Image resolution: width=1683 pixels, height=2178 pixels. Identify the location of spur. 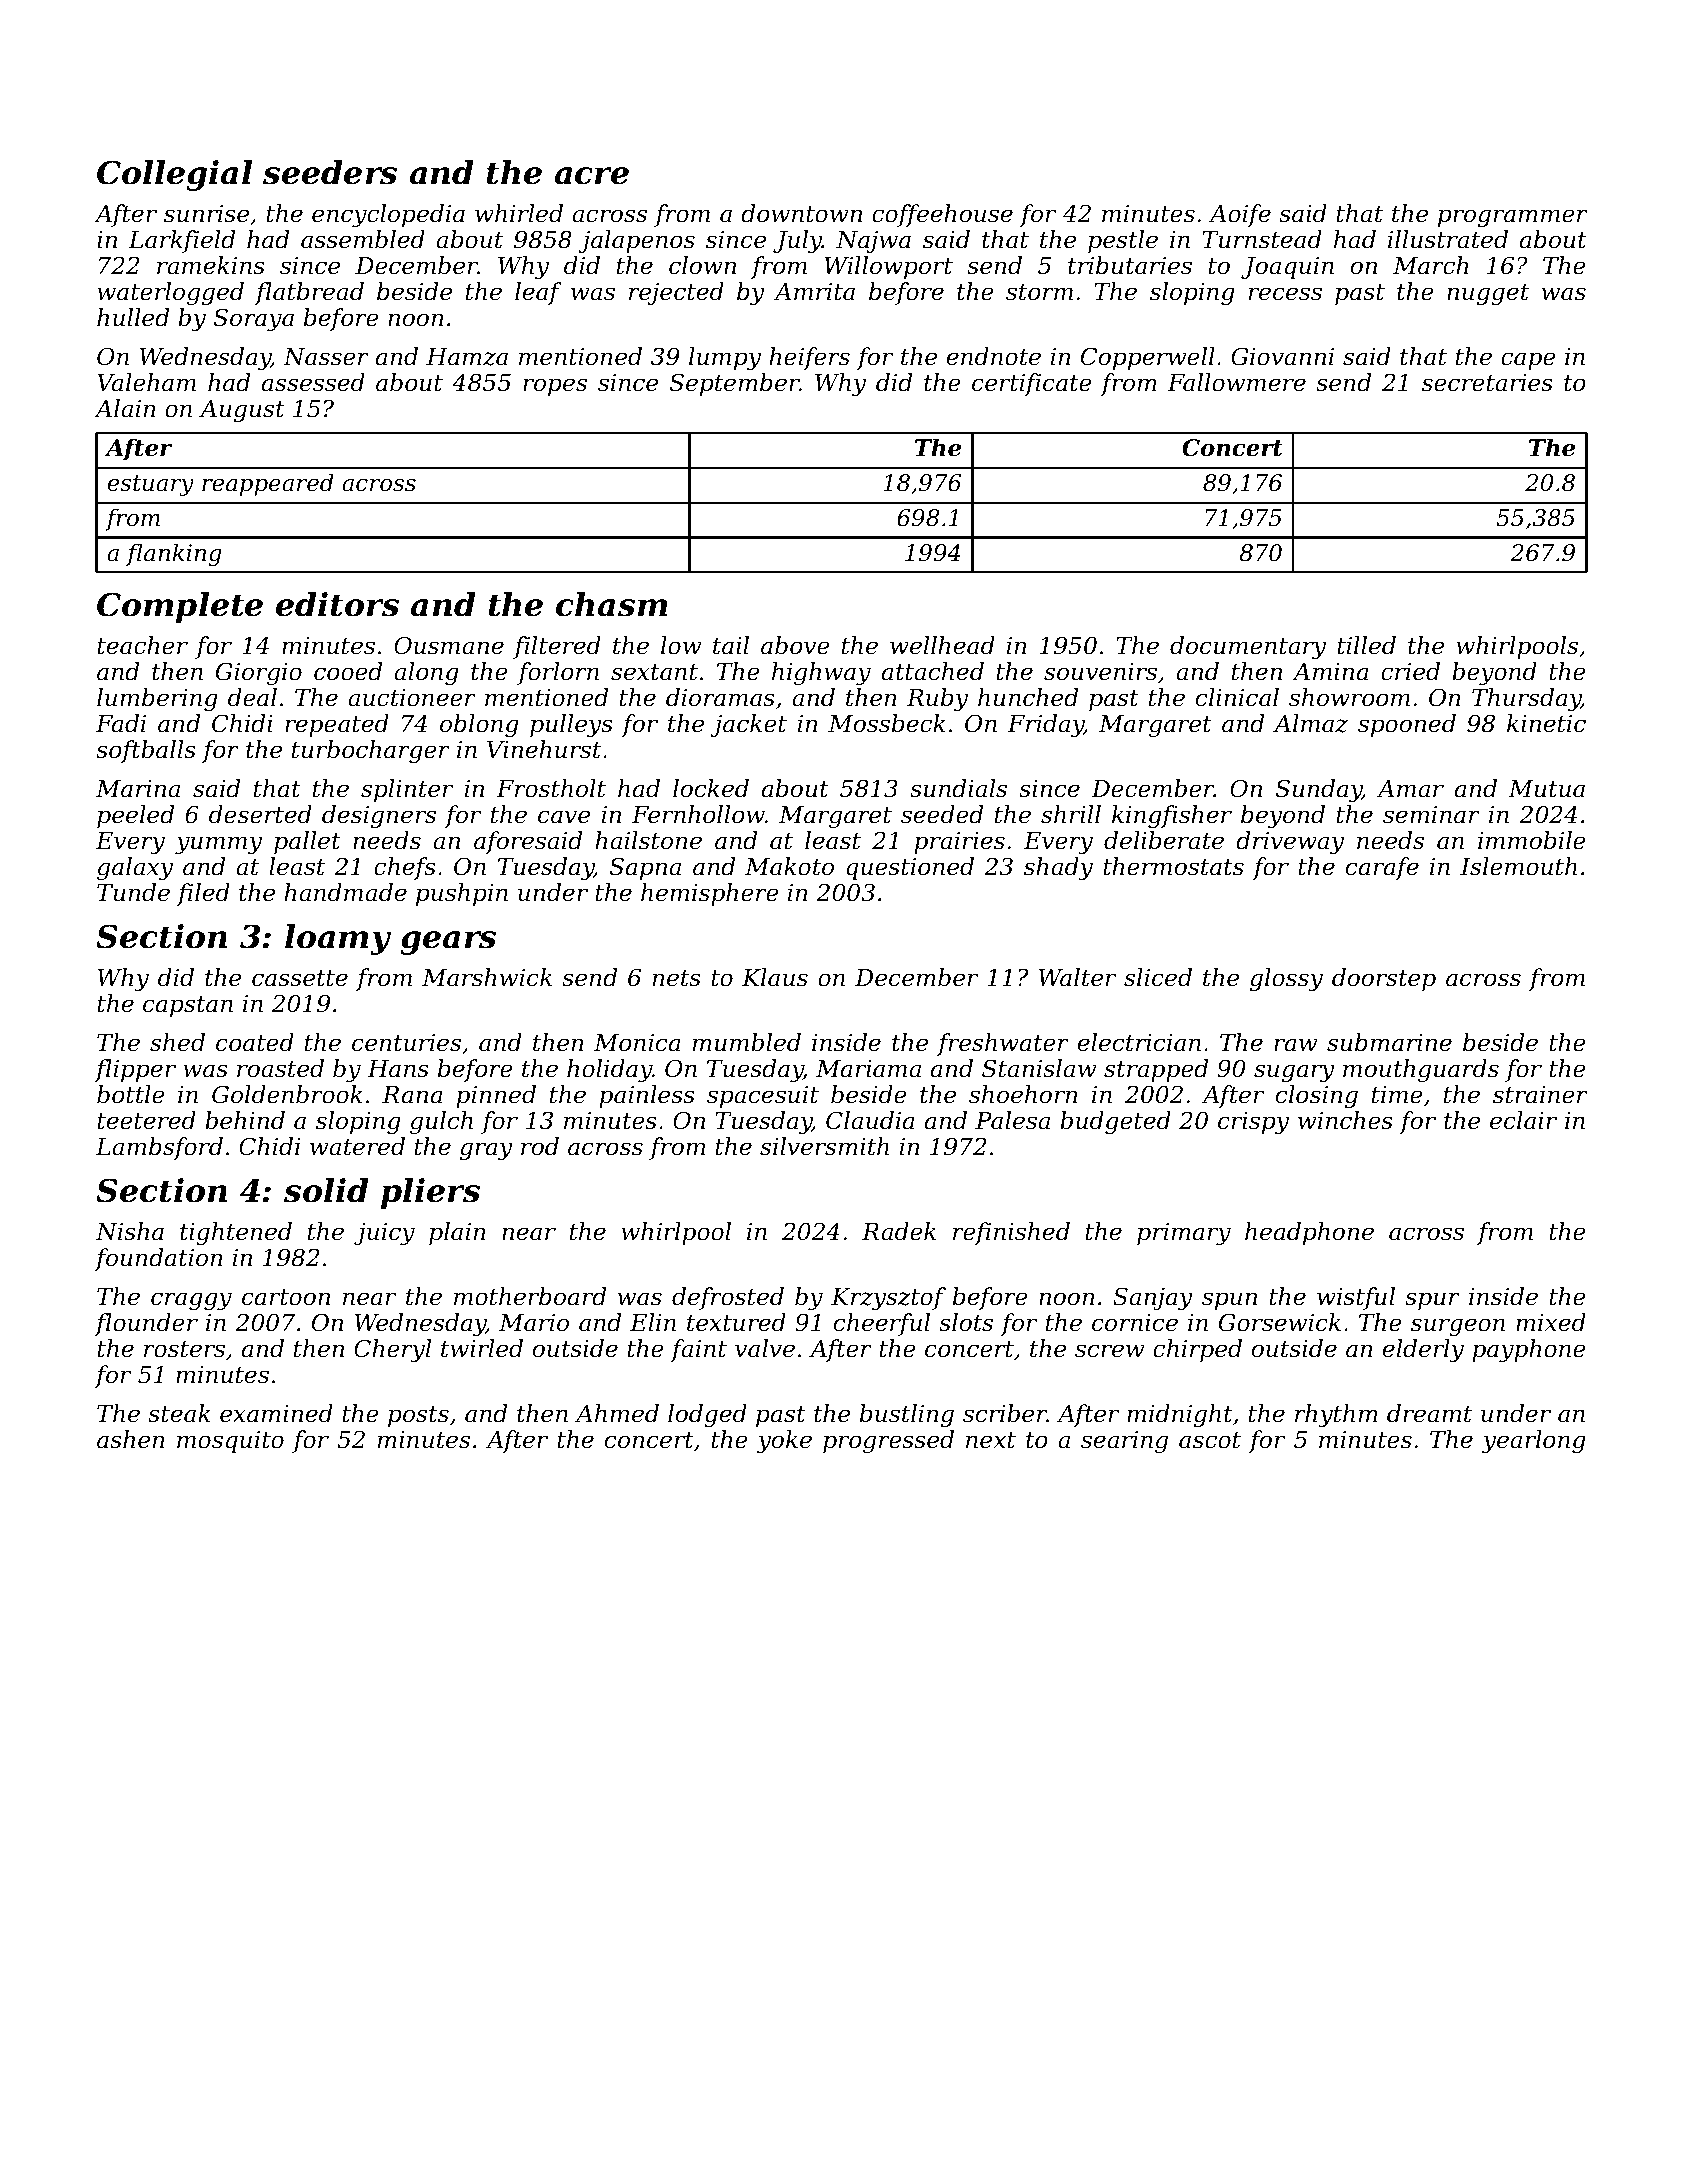
(1432, 1301).
